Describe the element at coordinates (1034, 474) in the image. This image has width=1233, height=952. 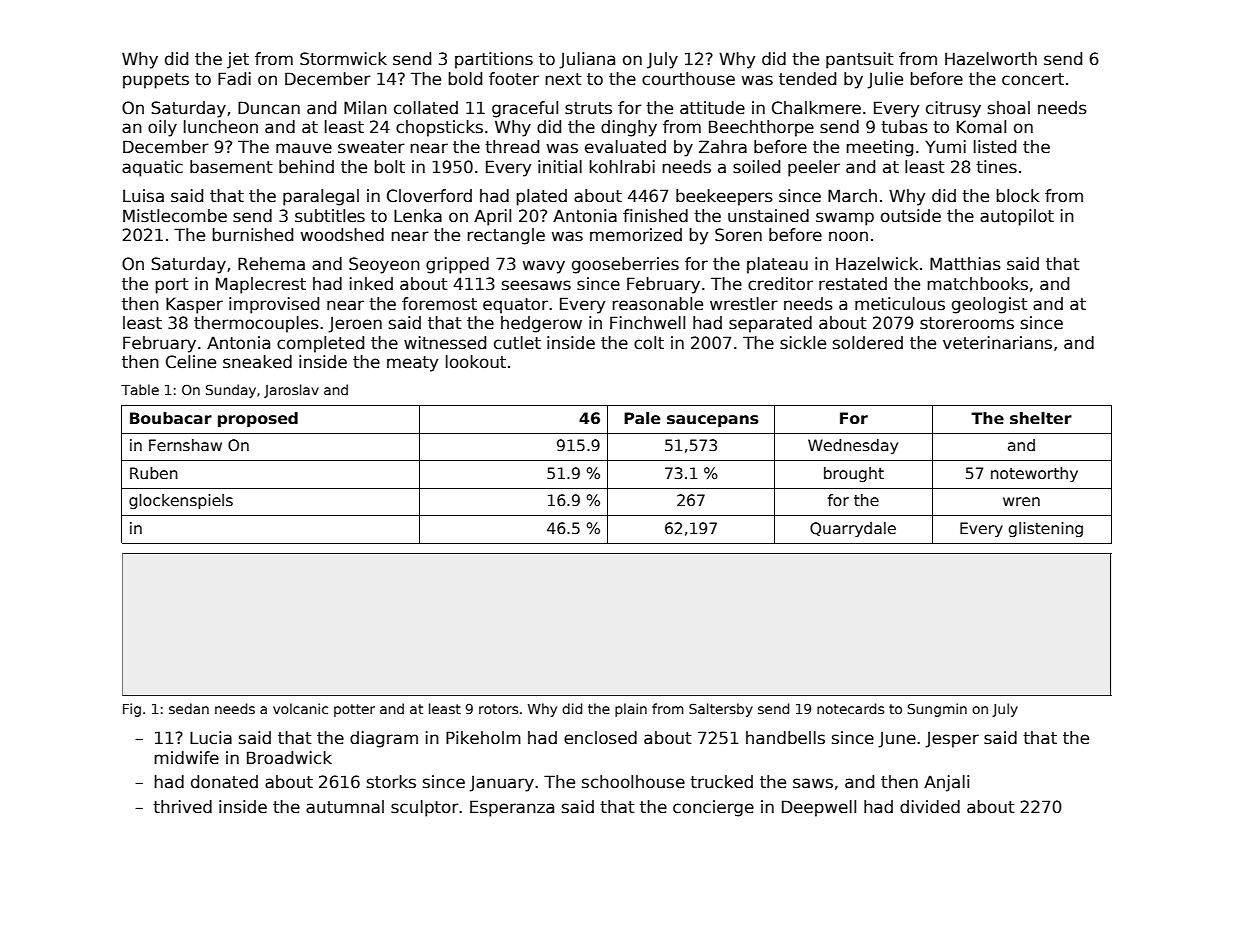
I see `noteworthy` at that location.
